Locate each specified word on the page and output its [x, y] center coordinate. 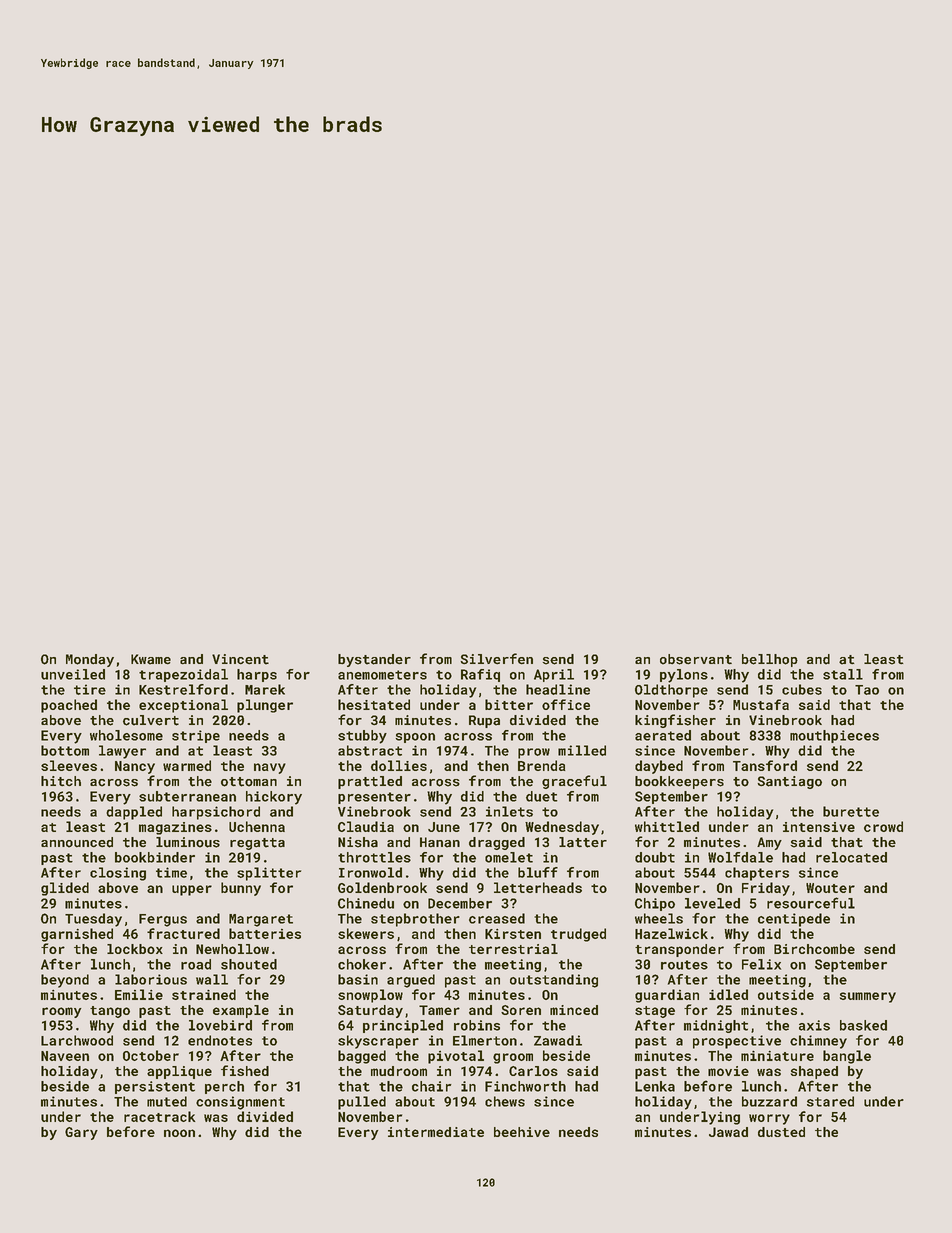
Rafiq [480, 675]
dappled [134, 813]
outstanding [554, 981]
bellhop [770, 660]
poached [69, 706]
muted [167, 1101]
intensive [819, 827]
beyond [65, 981]
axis [814, 1025]
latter [583, 842]
